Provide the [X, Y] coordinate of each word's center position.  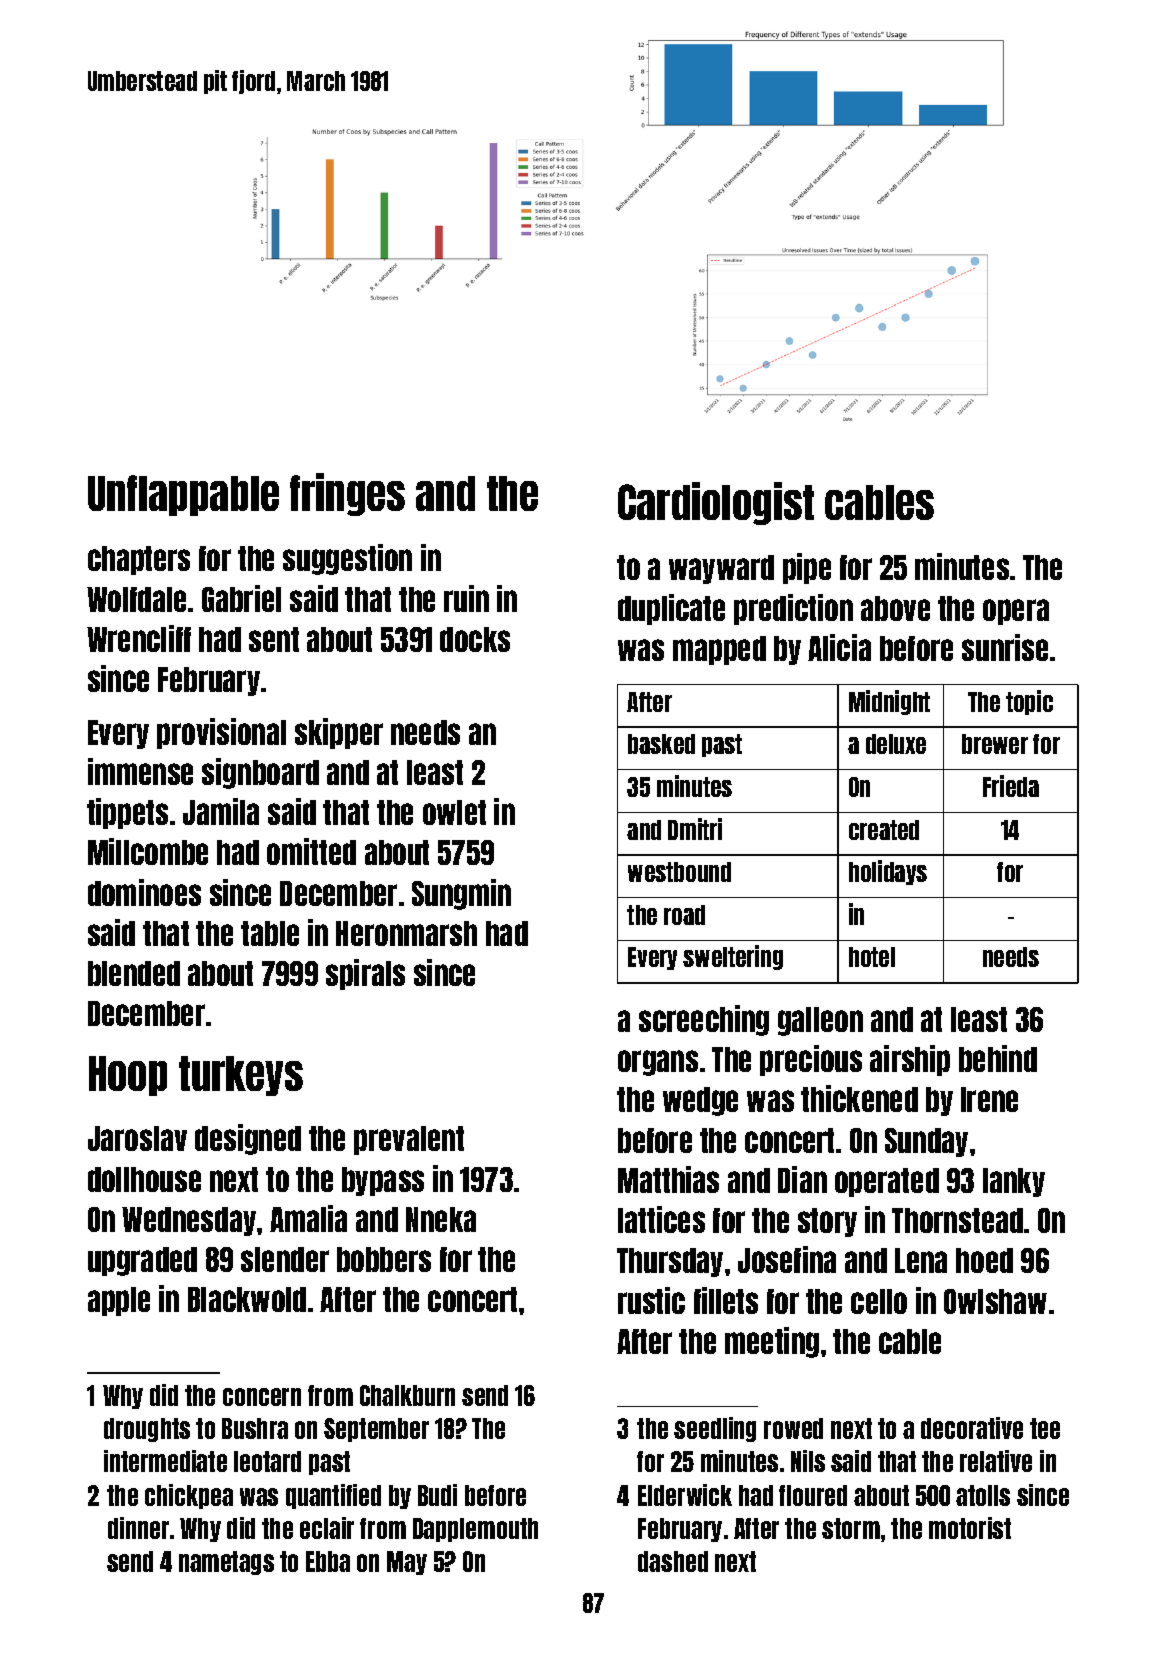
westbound [679, 872]
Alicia [839, 647]
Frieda [1011, 786]
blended [134, 973]
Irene [989, 1099]
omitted [311, 851]
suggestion [347, 559]
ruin [466, 598]
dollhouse [144, 1179]
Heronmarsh [406, 933]
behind [998, 1058]
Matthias [668, 1179]
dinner [138, 1528]
